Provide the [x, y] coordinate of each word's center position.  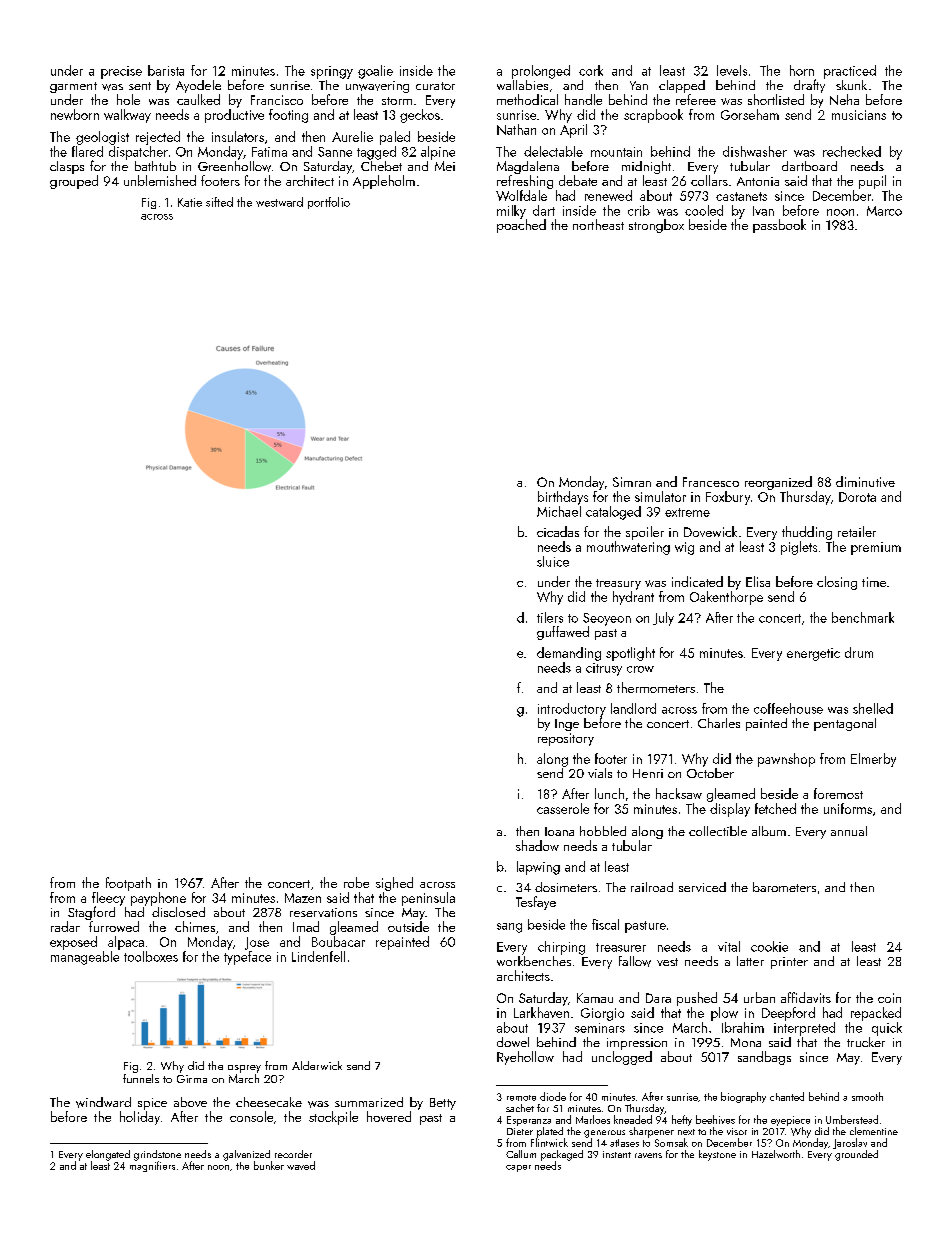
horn [802, 70]
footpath [128, 884]
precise [121, 72]
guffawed [563, 633]
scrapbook [653, 116]
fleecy [108, 899]
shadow [537, 845]
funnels [141, 1078]
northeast [598, 224]
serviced [702, 887]
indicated [697, 581]
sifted [219, 202]
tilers [550, 617]
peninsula [428, 899]
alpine [438, 153]
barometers [784, 887]
